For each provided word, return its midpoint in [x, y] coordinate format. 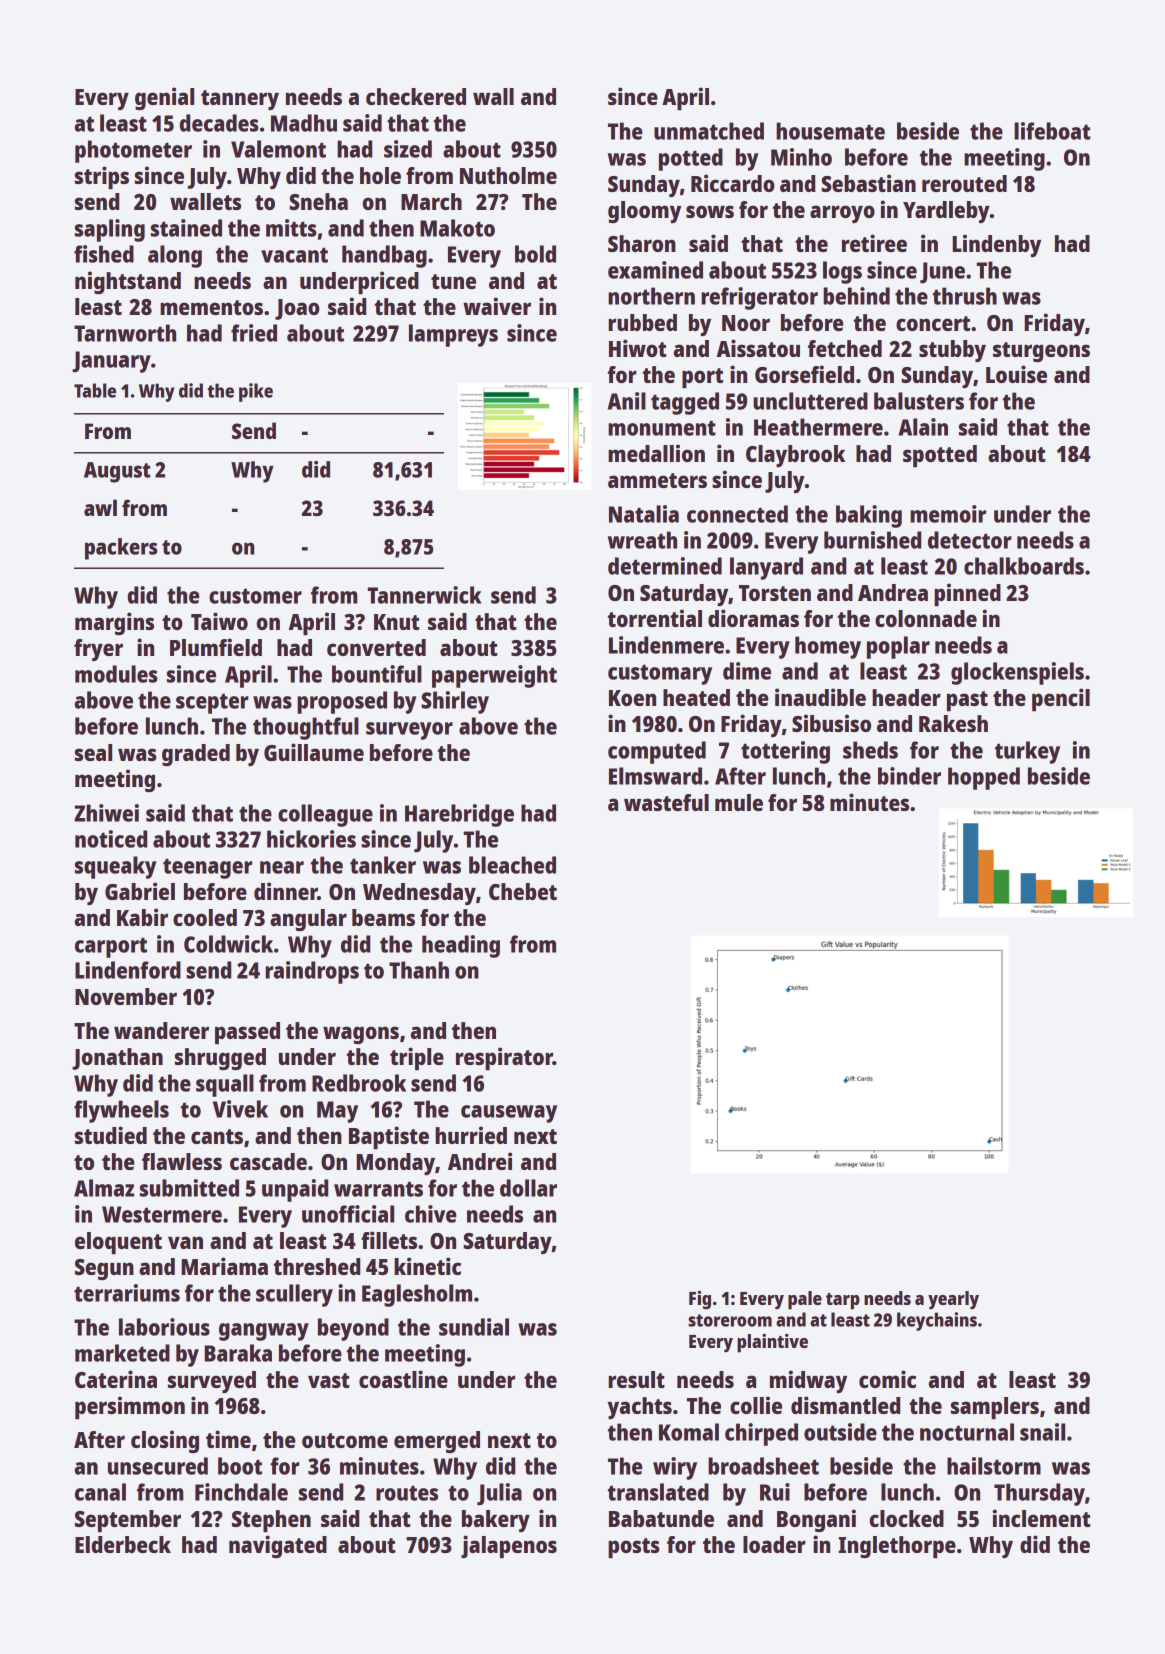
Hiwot [638, 348]
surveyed [212, 1382]
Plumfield [216, 647]
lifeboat [1052, 131]
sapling [110, 230]
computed [657, 752]
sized [408, 149]
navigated [278, 1546]
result [636, 1379]
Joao [297, 309]
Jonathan [117, 1059]
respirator [504, 1058]
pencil [1061, 699]
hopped [984, 778]
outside [840, 1432]
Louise [1016, 374]
